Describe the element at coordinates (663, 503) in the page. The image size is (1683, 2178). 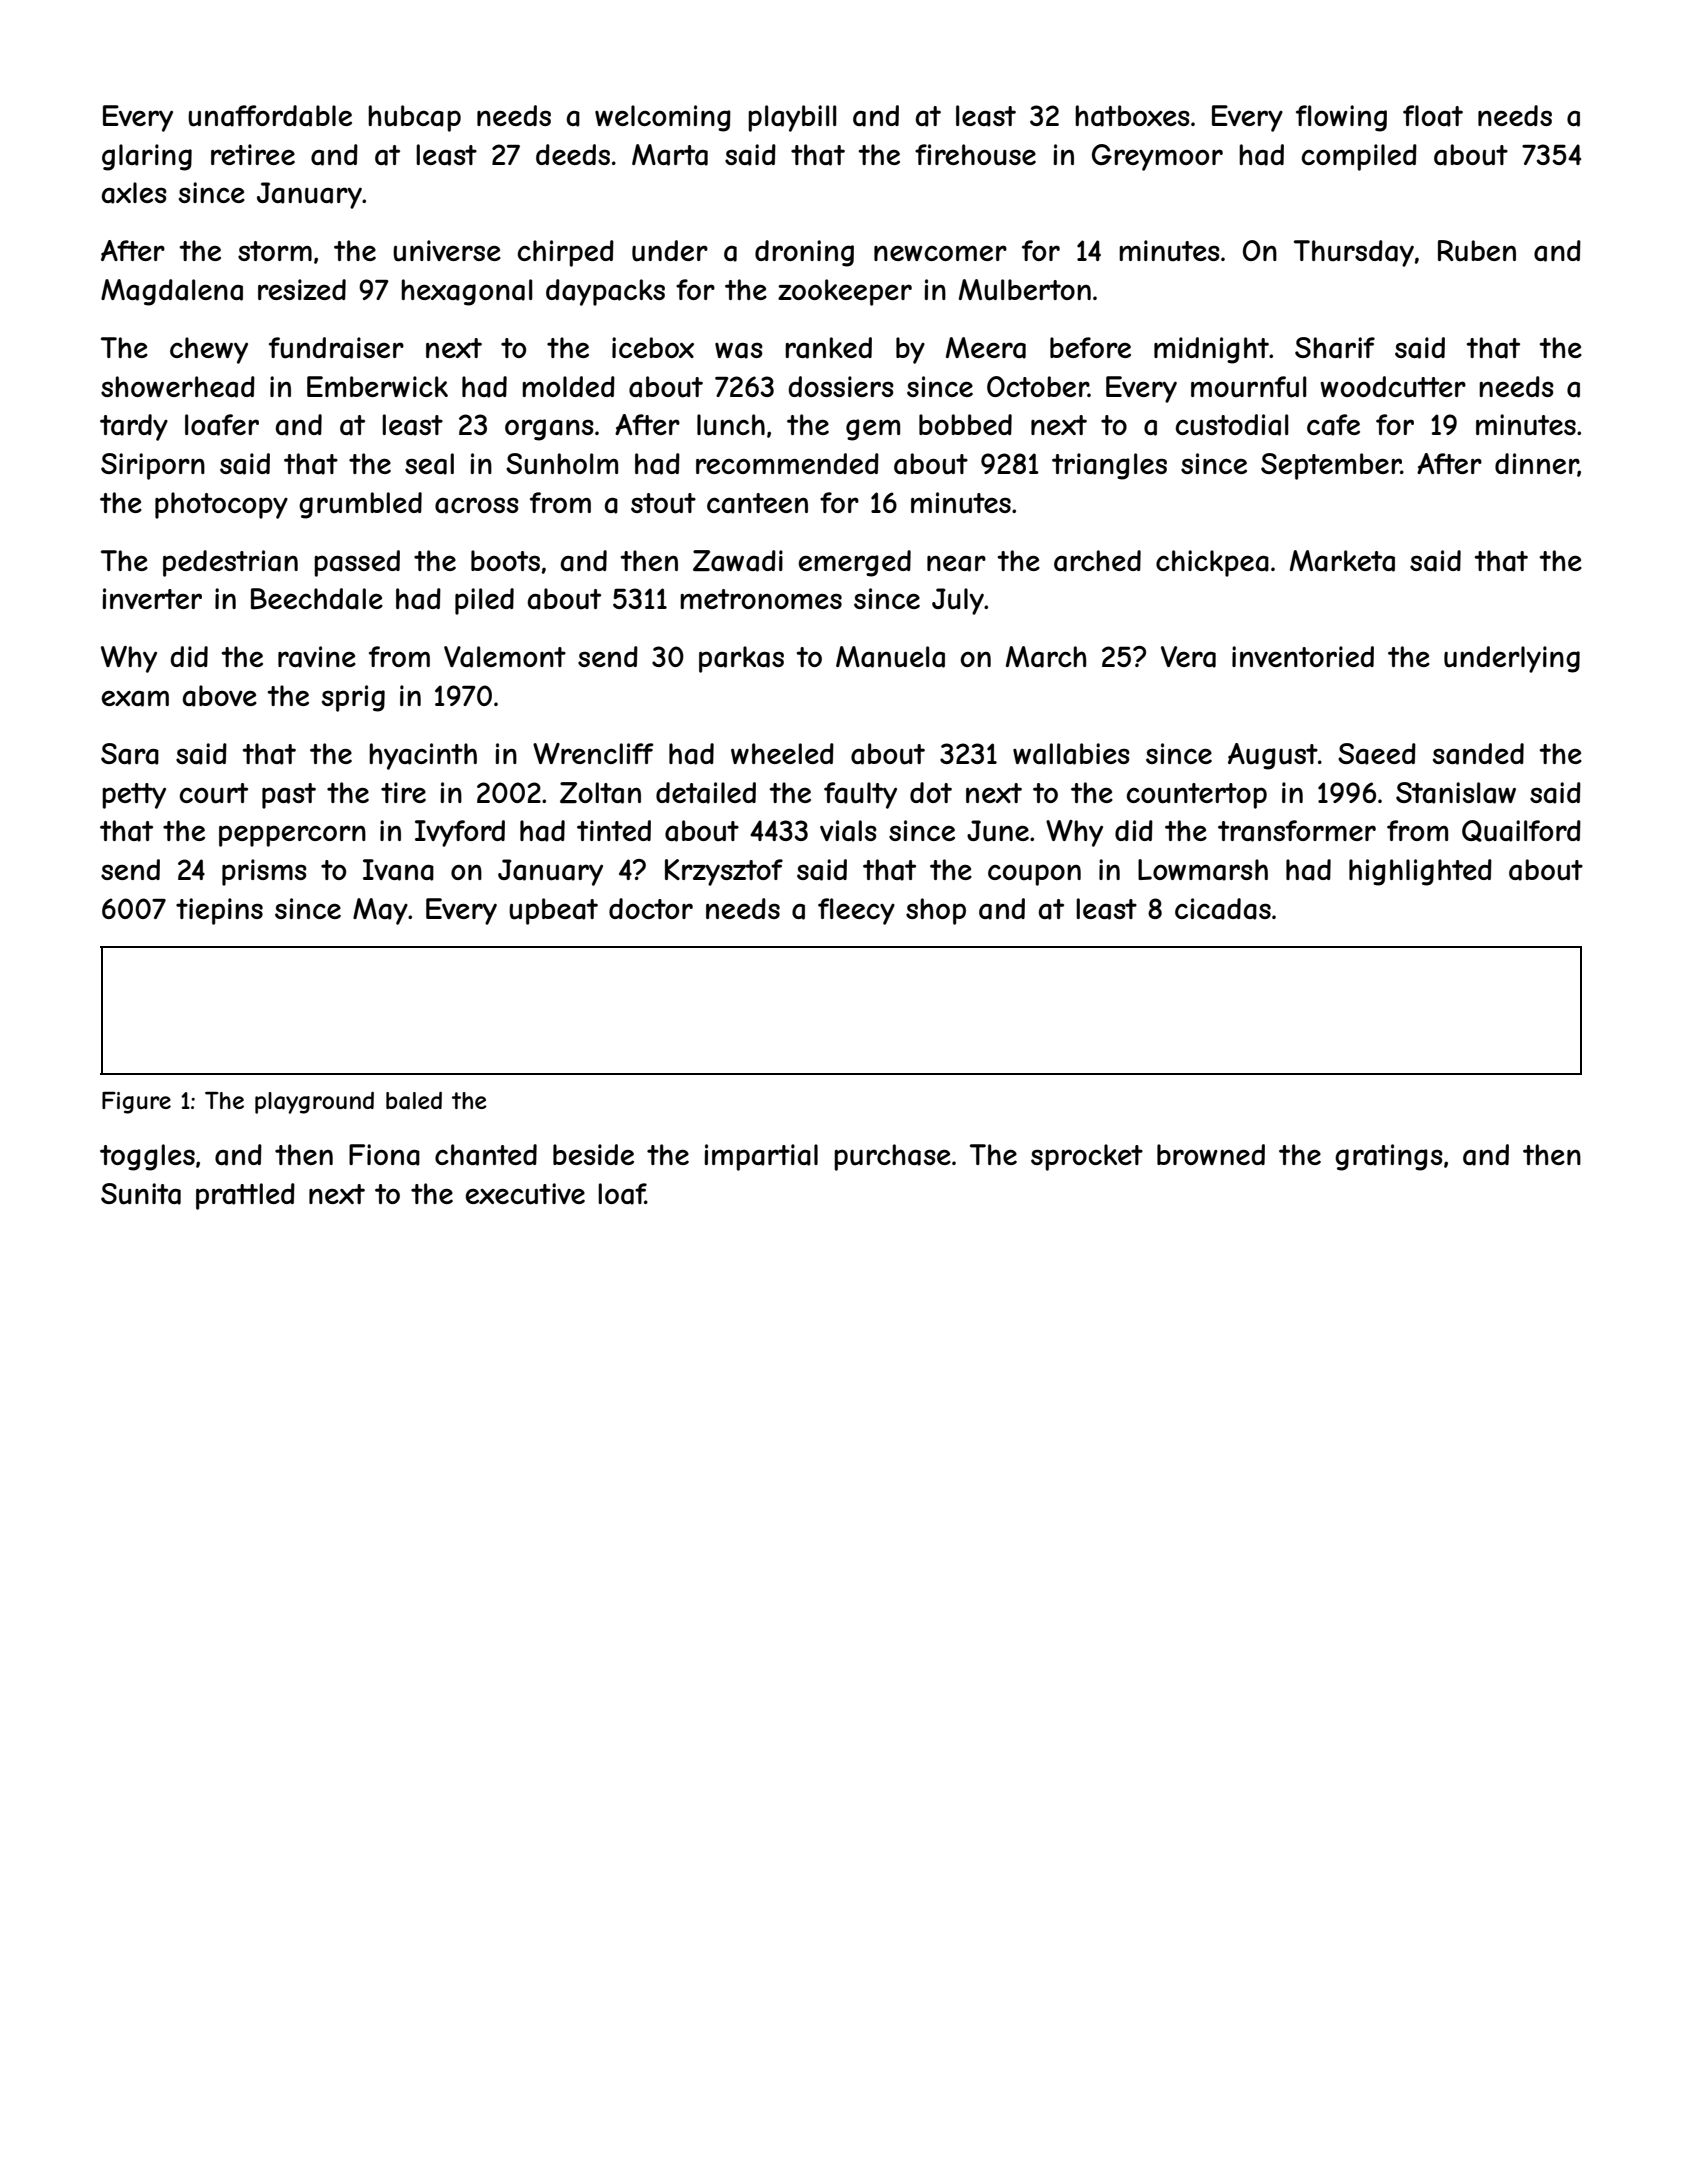
I see `stout` at that location.
